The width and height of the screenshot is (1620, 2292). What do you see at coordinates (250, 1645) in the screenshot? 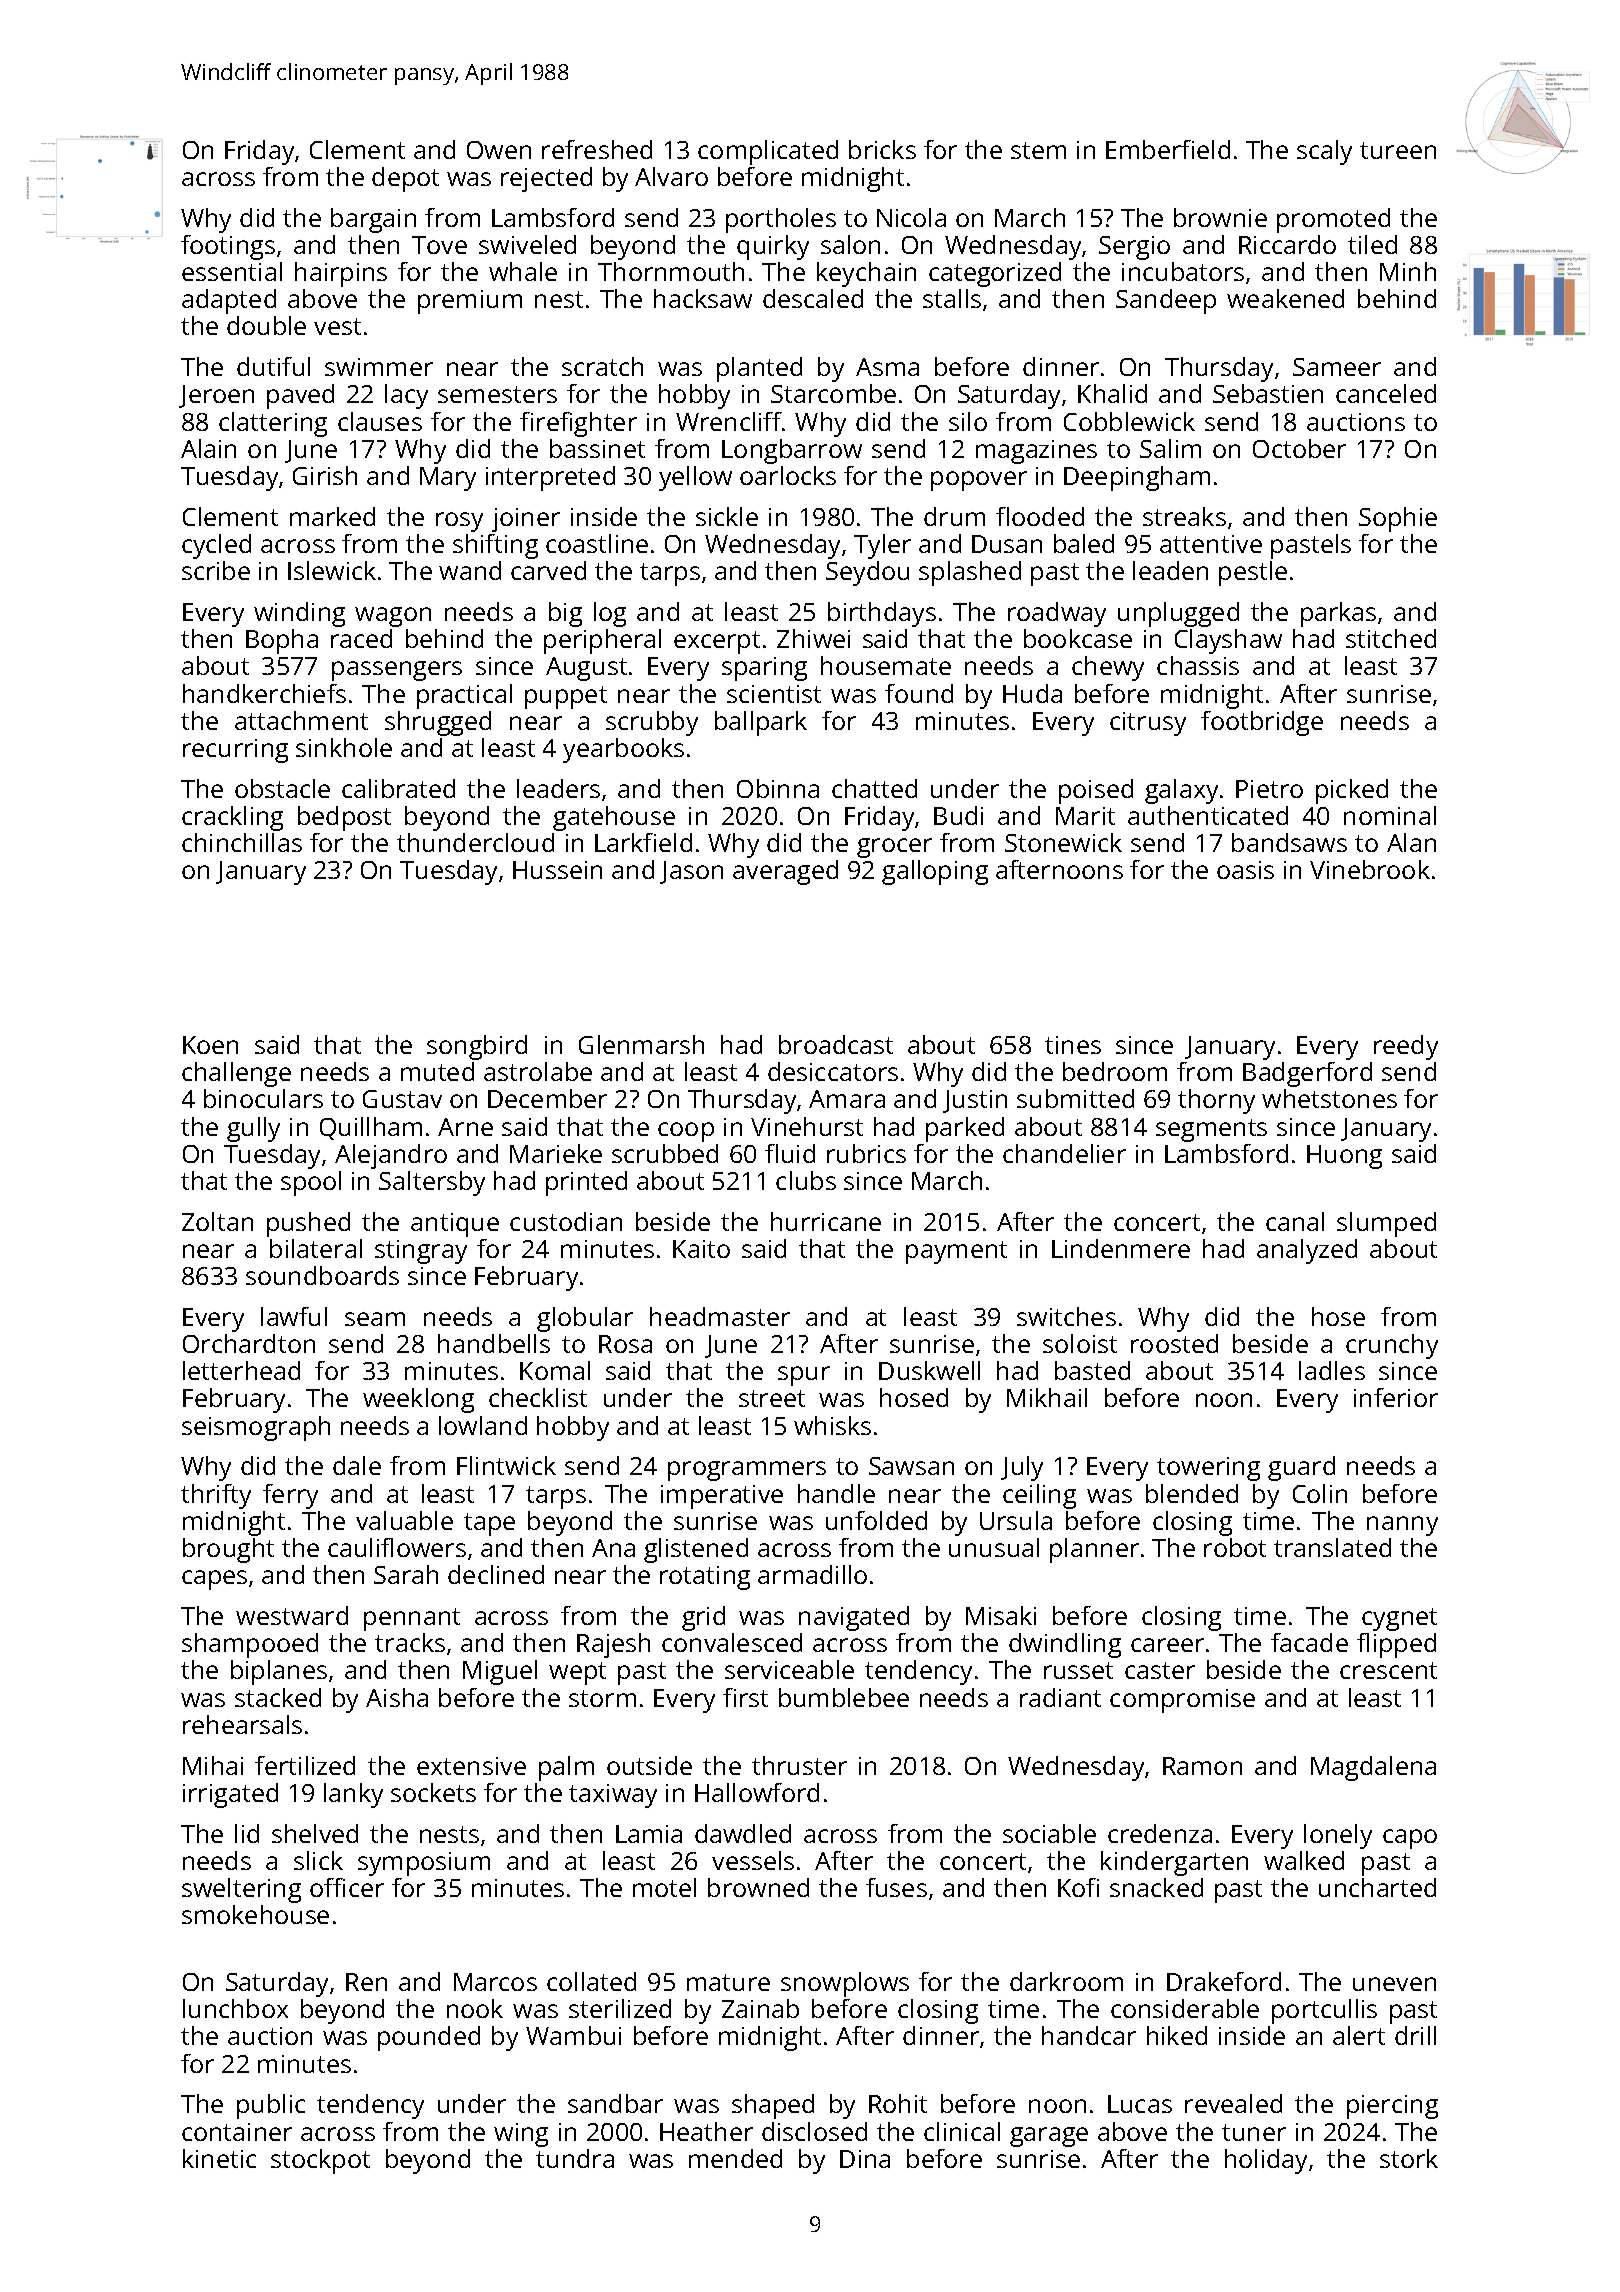
I see `shampooed` at bounding box center [250, 1645].
